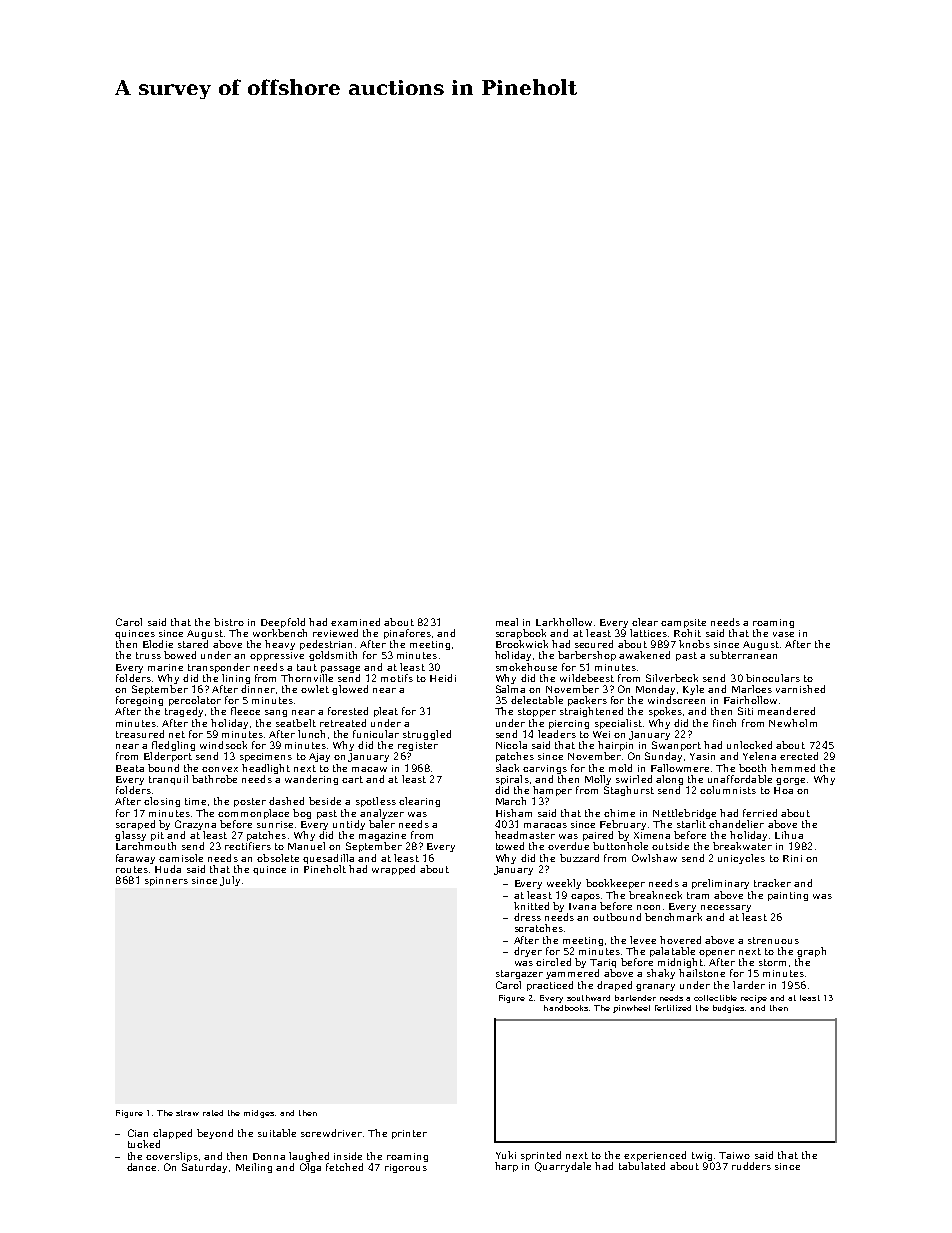  Describe the element at coordinates (742, 846) in the document. I see `breakwater` at that location.
